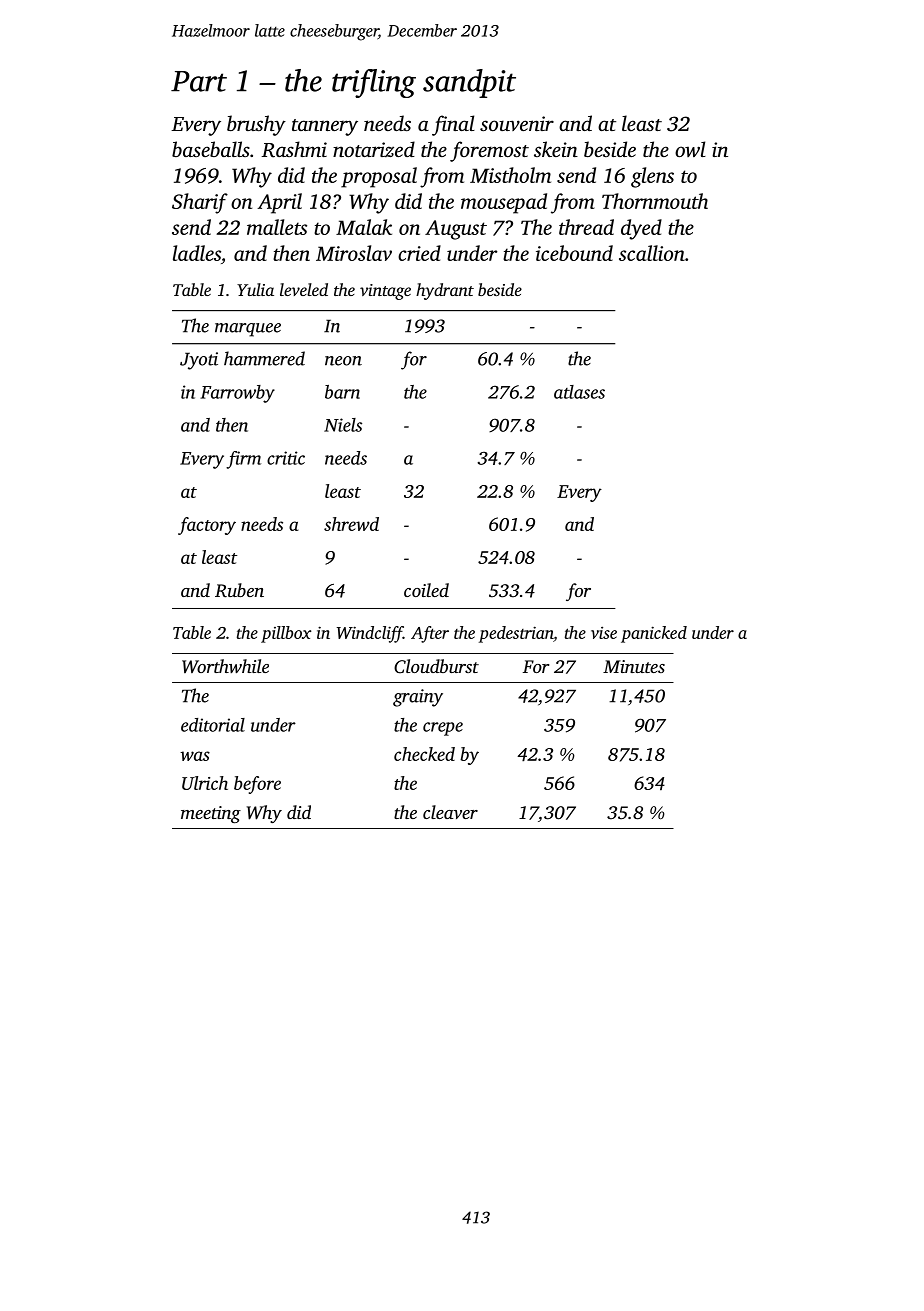  I want to click on cleaver, so click(450, 812).
